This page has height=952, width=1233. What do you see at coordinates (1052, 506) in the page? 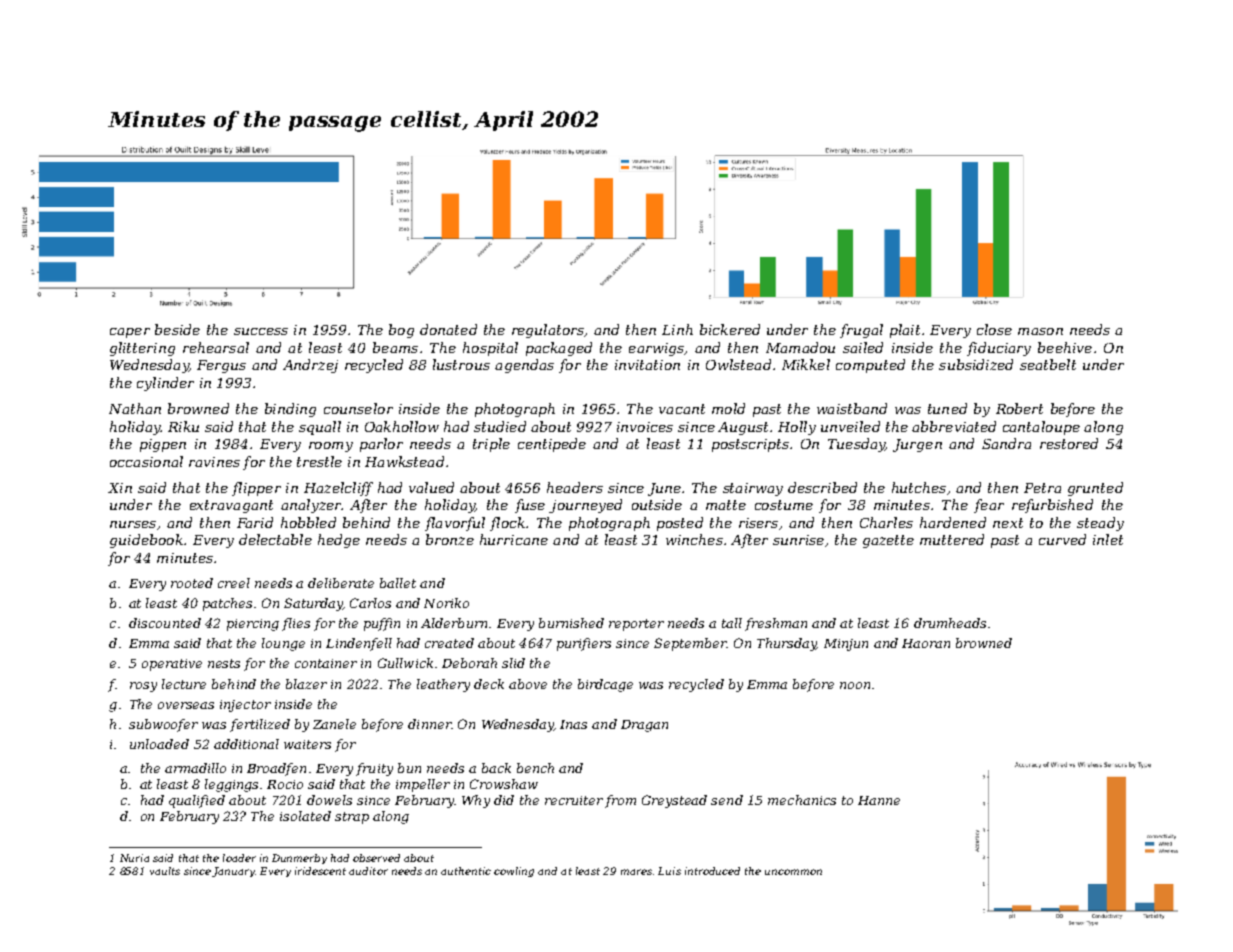
I see `refurbished` at bounding box center [1052, 506].
